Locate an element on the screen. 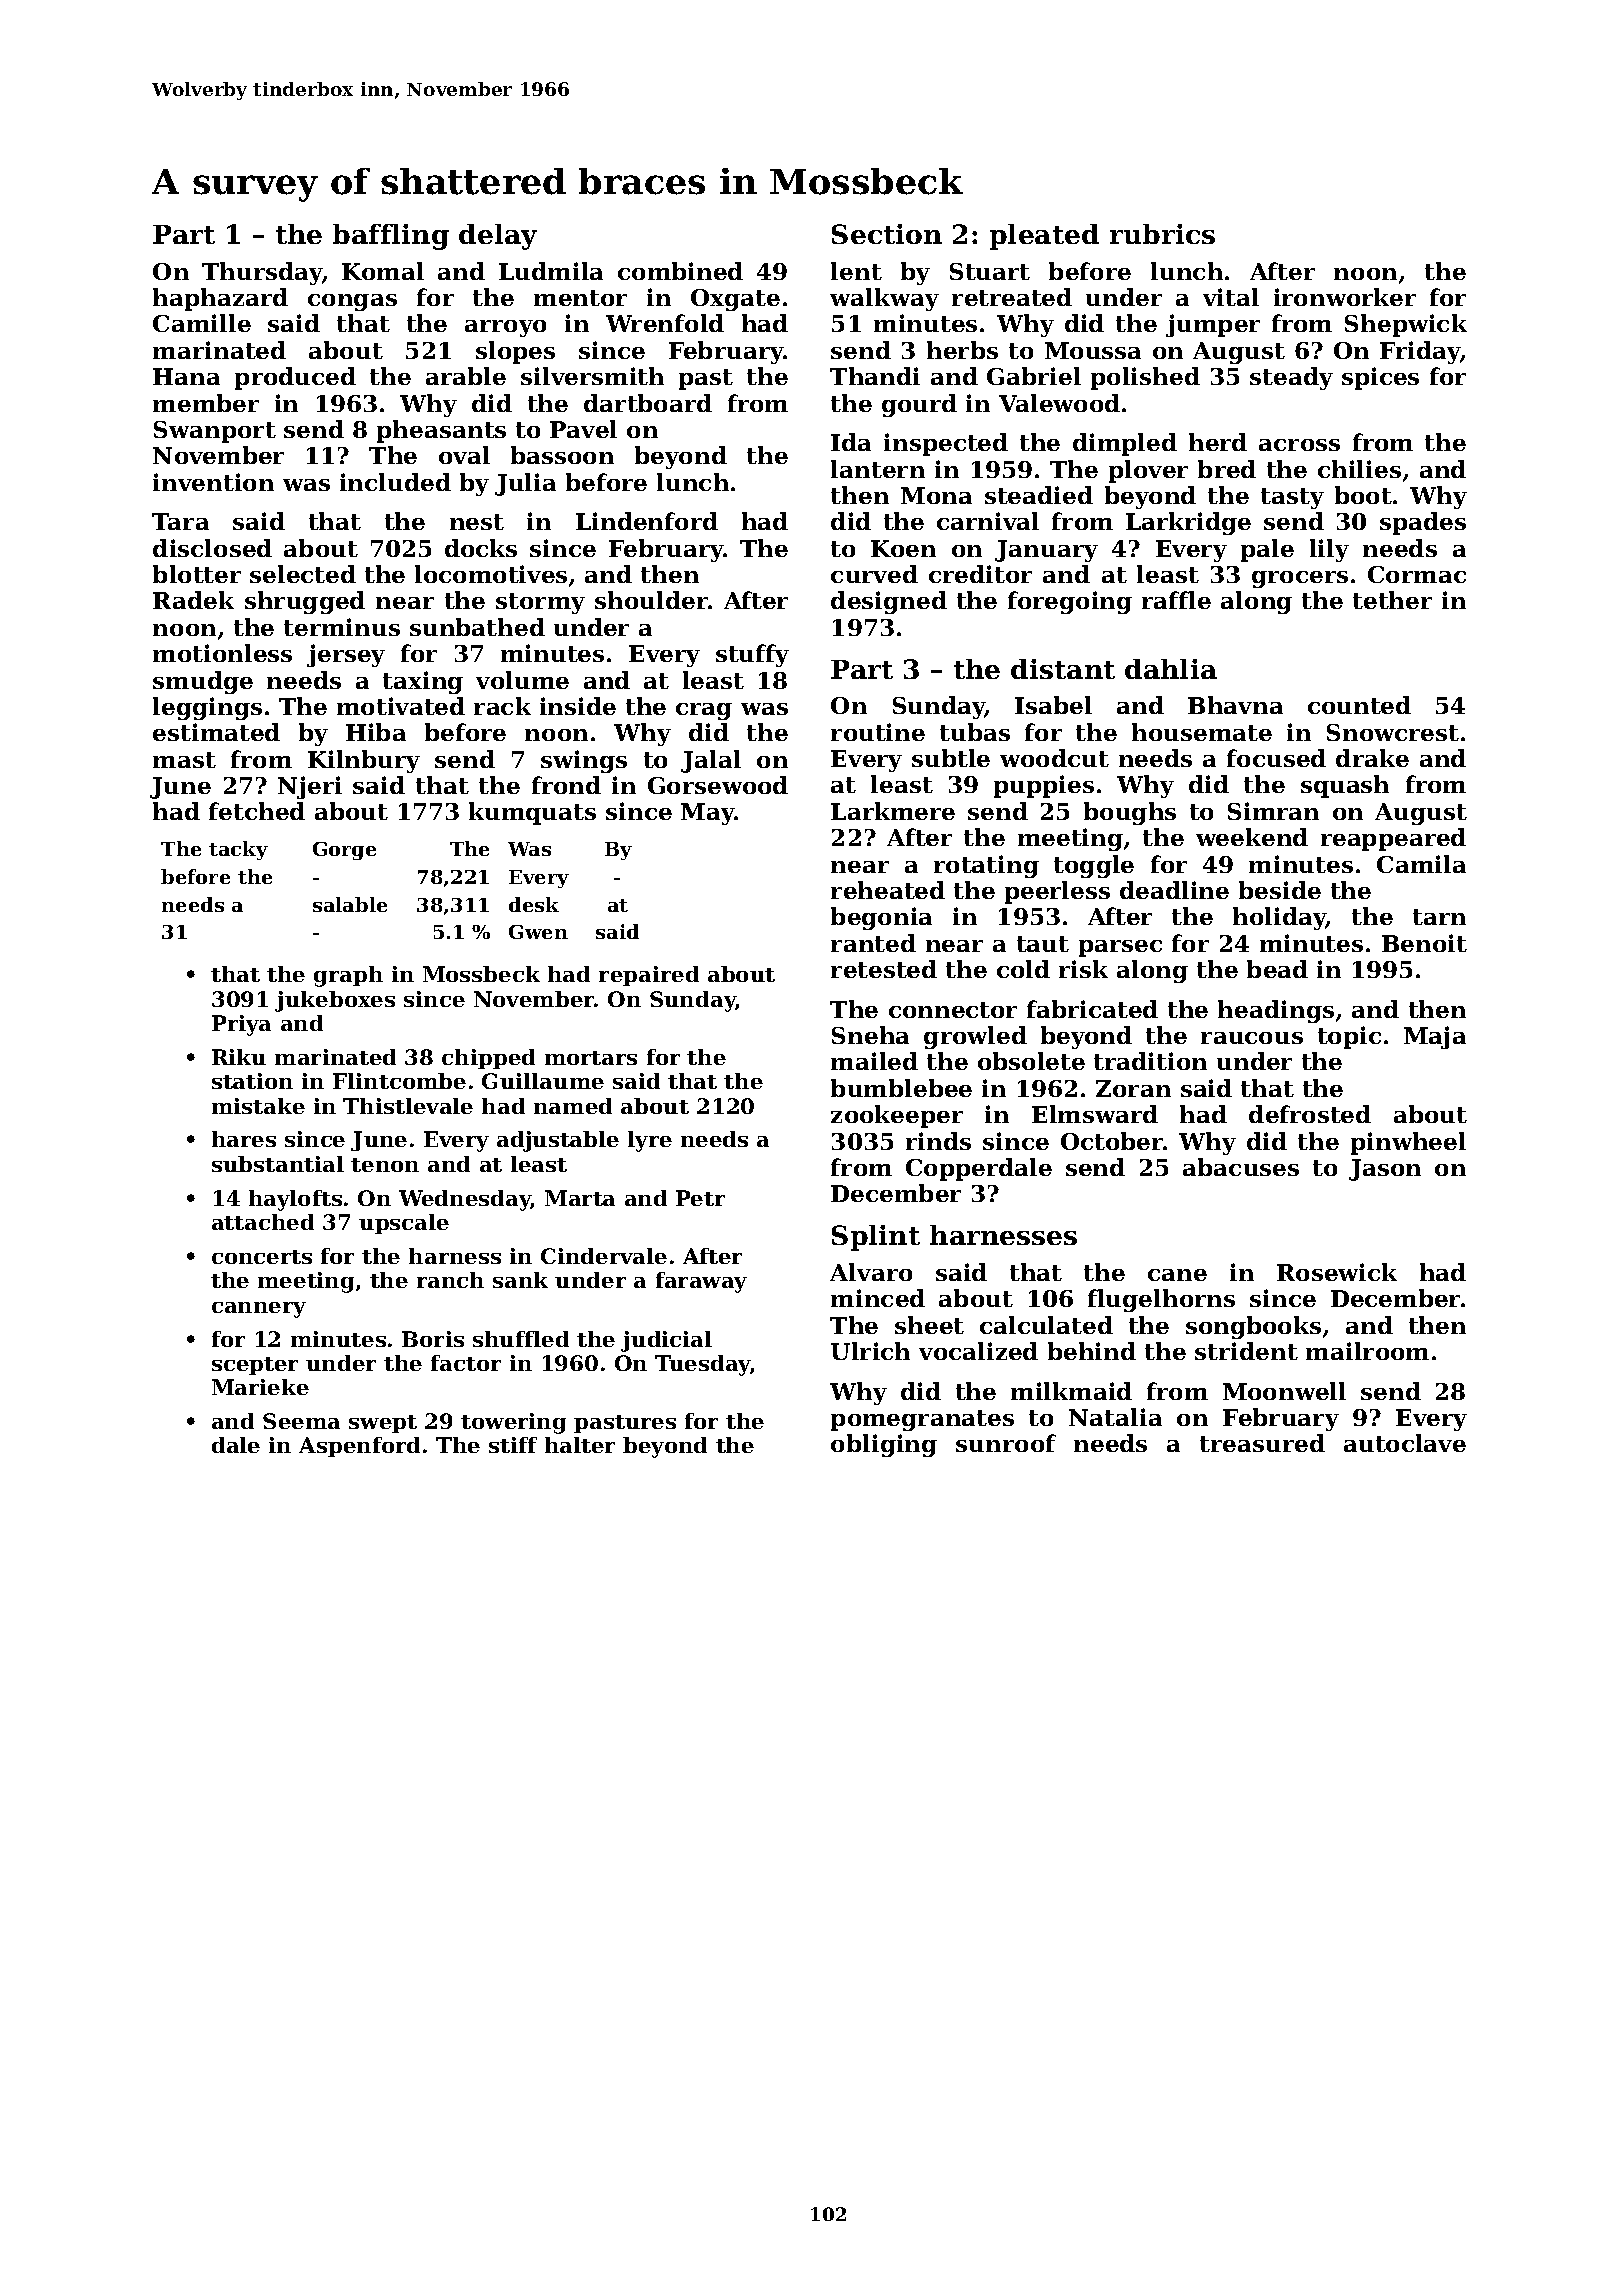 The width and height of the screenshot is (1620, 2292). autoclave is located at coordinates (1405, 1443).
